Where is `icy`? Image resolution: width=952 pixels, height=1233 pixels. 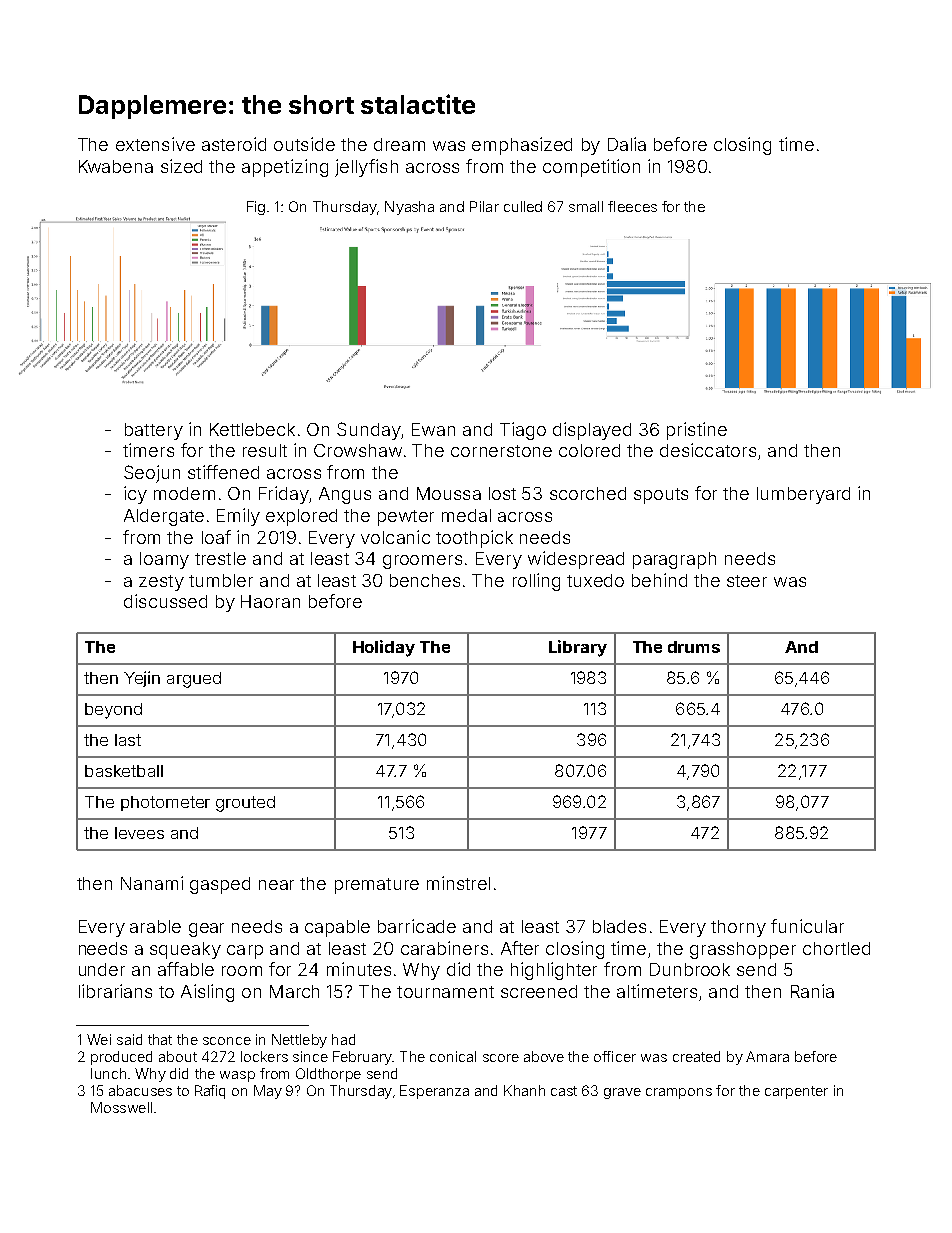
icy is located at coordinates (135, 495).
